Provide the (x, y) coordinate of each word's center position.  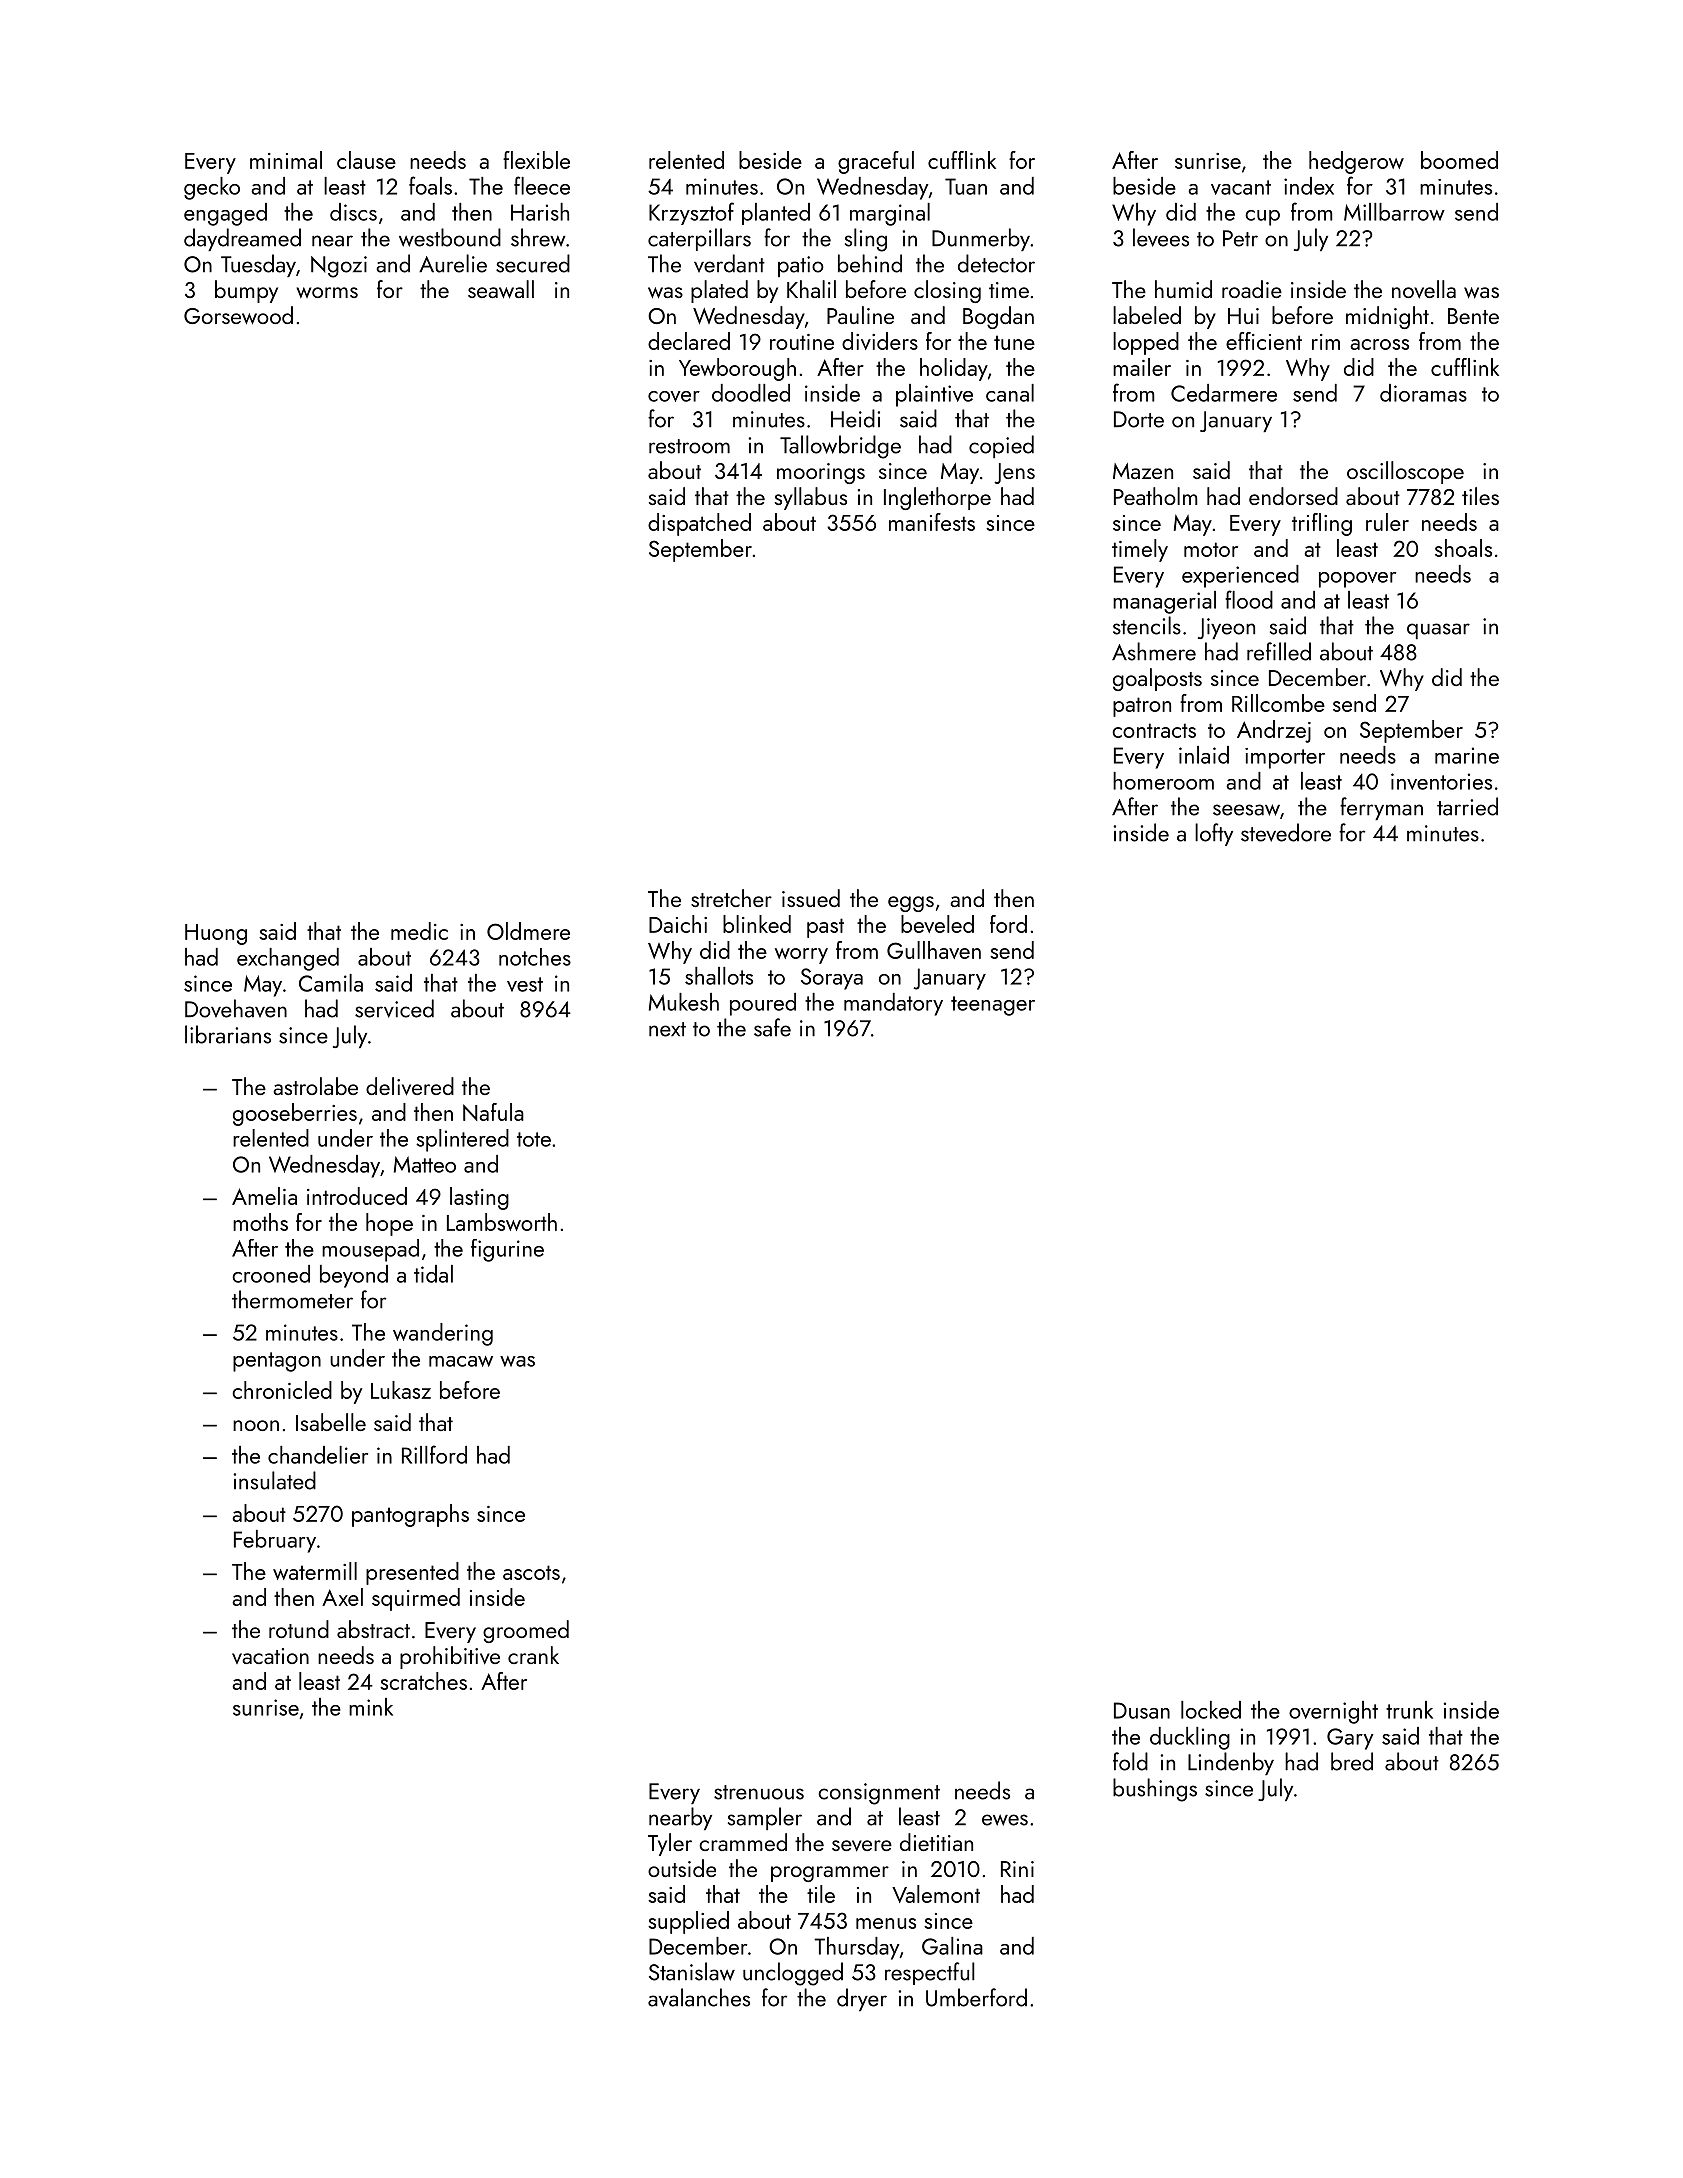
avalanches (699, 1997)
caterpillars (699, 239)
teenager (993, 1006)
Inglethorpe (937, 498)
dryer (862, 1999)
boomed (1459, 160)
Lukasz (401, 1390)
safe (772, 1027)
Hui (1243, 316)
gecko (212, 188)
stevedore (1286, 832)
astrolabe (315, 1086)
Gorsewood (238, 315)
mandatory (893, 1004)
